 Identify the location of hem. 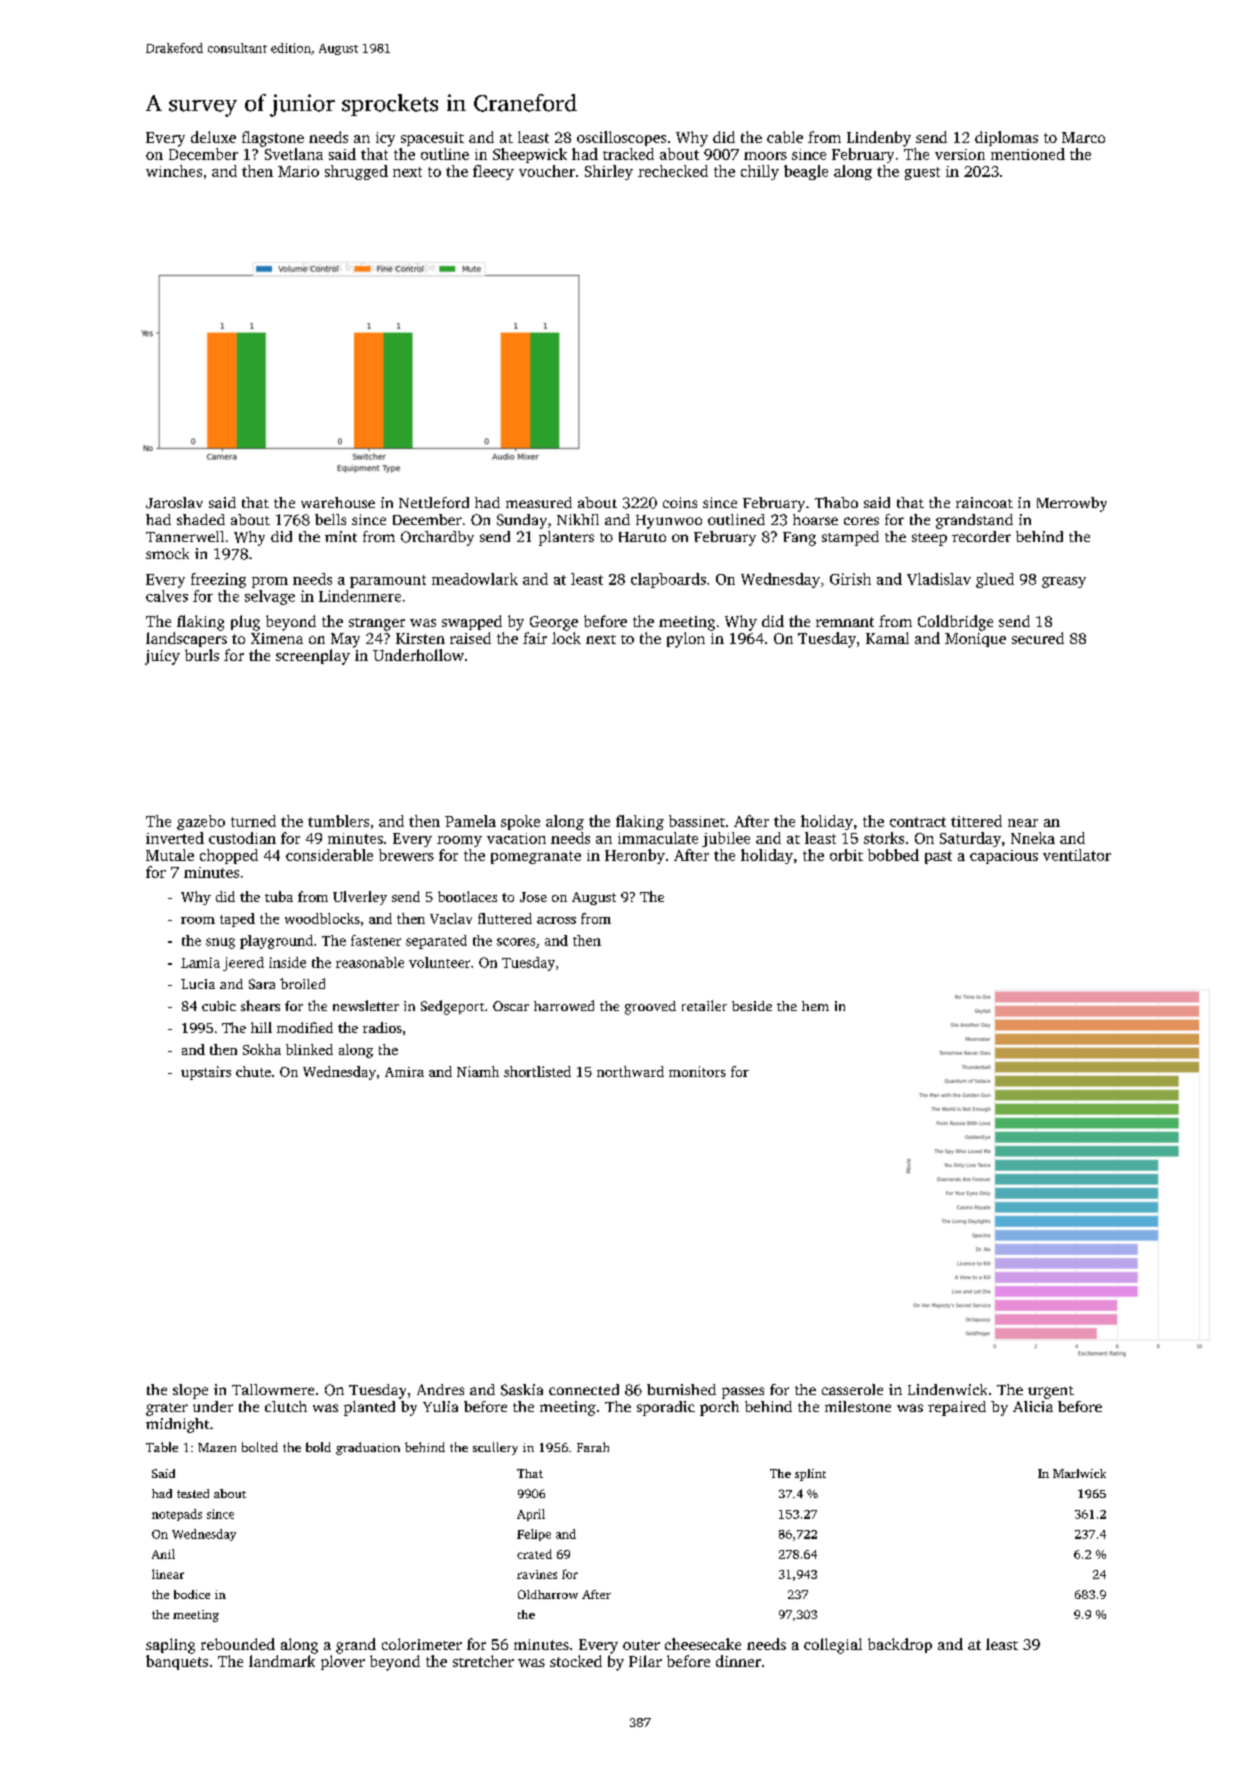
(815, 1006).
